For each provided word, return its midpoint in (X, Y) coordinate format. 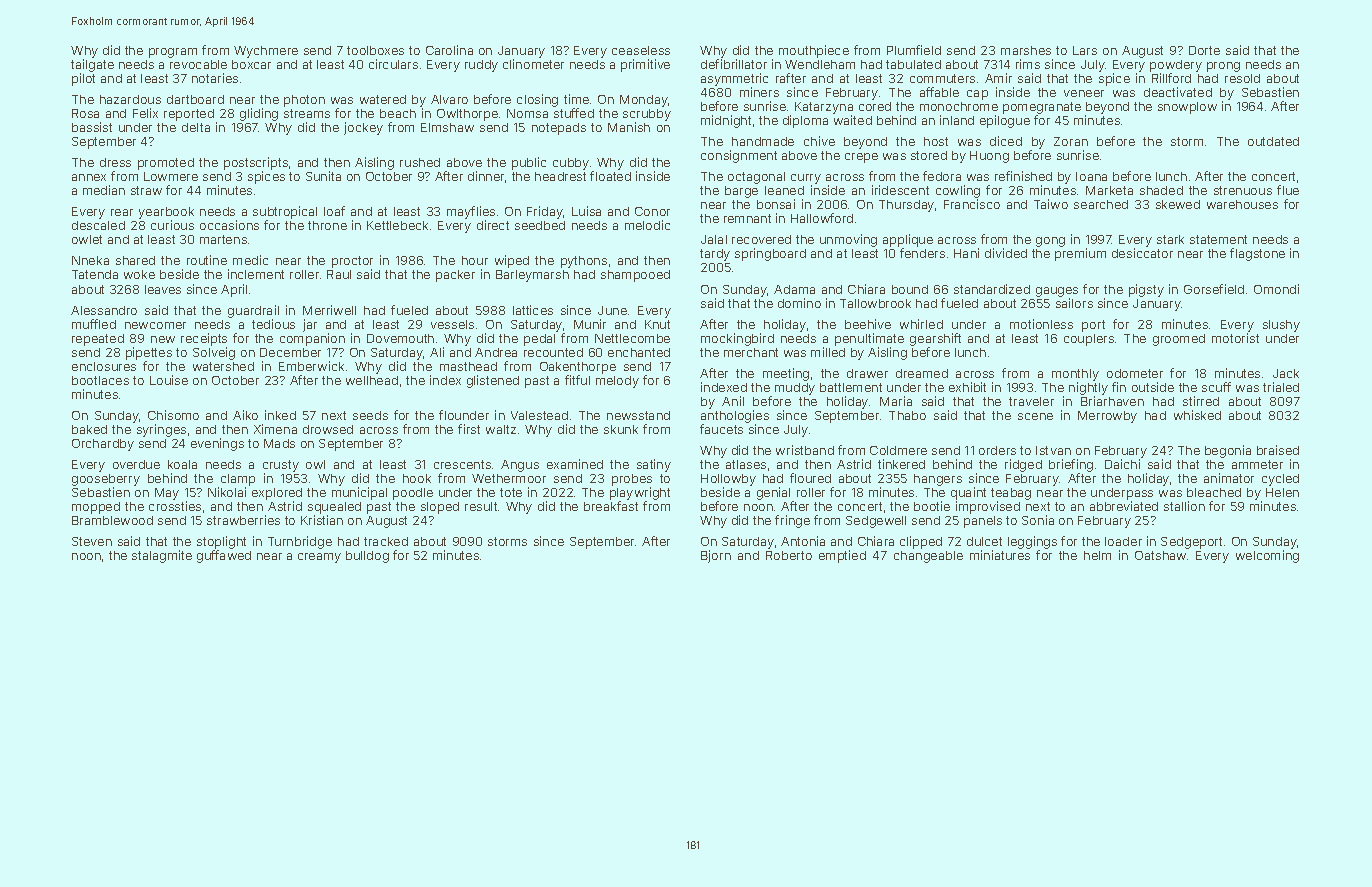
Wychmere (266, 52)
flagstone (1257, 254)
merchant (751, 352)
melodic (647, 225)
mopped (96, 508)
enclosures (104, 366)
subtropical (285, 212)
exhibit (967, 387)
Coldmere (898, 450)
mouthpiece (814, 51)
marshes (1026, 50)
